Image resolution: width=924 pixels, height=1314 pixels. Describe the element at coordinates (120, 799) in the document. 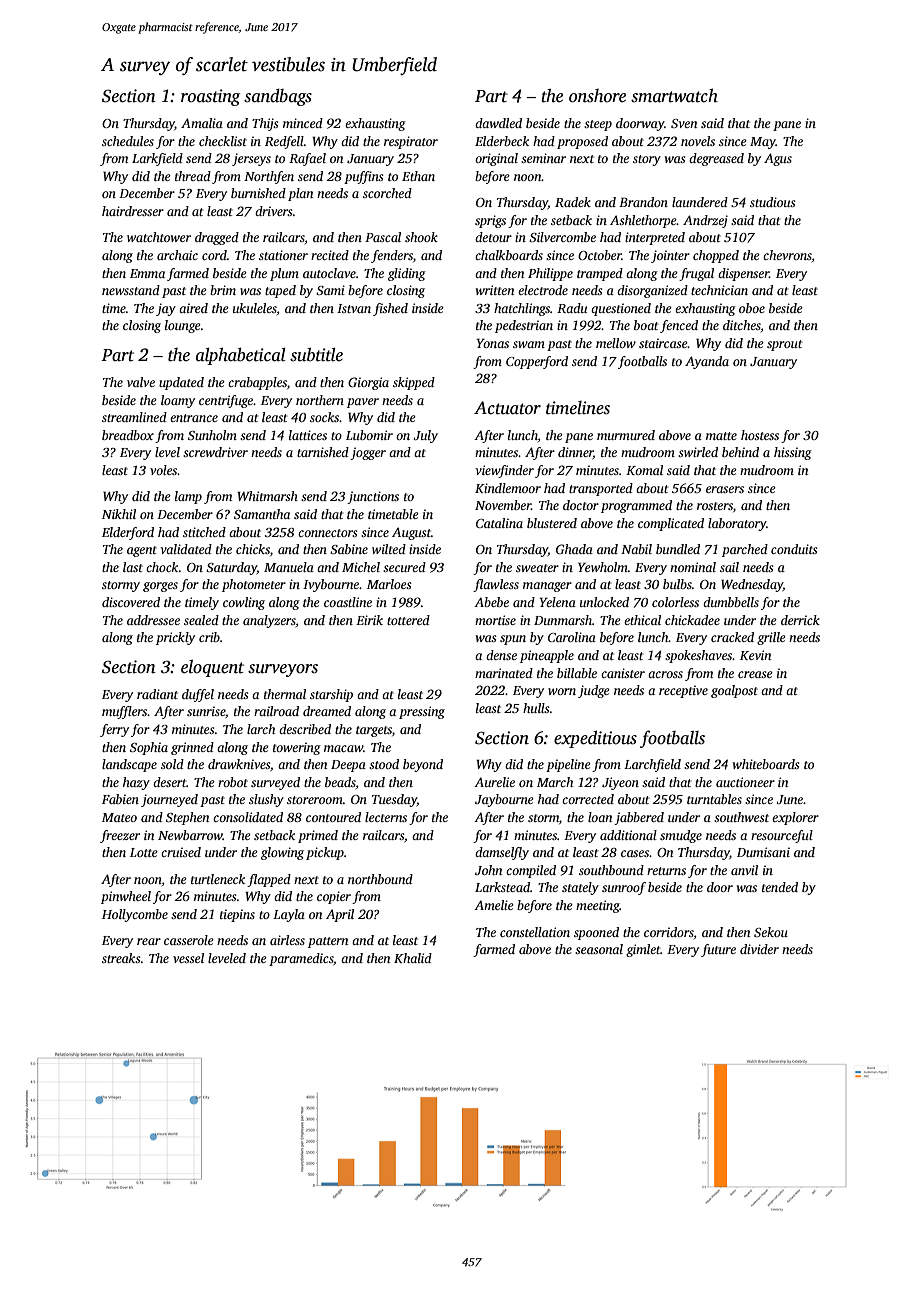

I see `Fabien` at that location.
